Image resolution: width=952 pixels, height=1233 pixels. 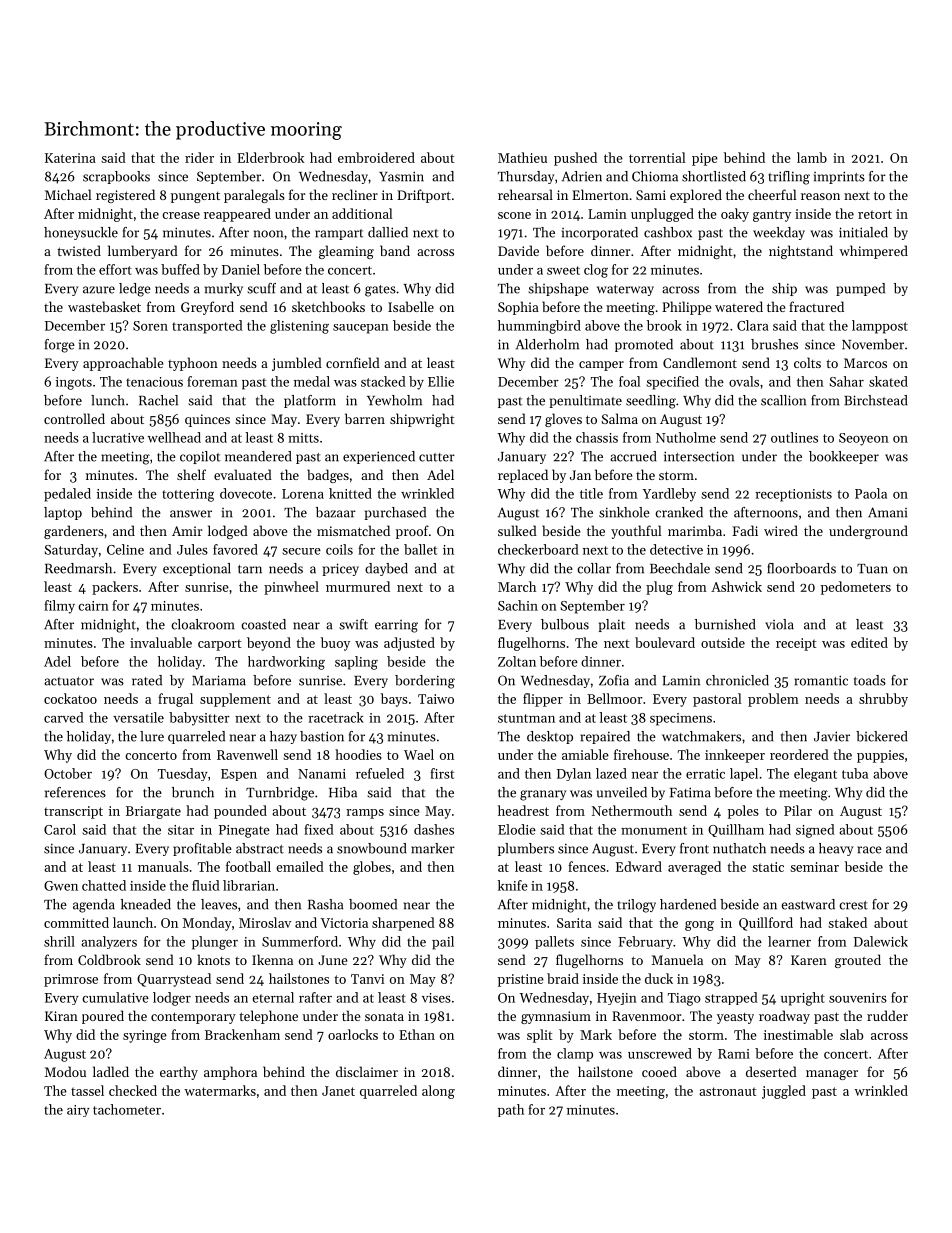 What do you see at coordinates (594, 568) in the screenshot?
I see `collar` at bounding box center [594, 568].
